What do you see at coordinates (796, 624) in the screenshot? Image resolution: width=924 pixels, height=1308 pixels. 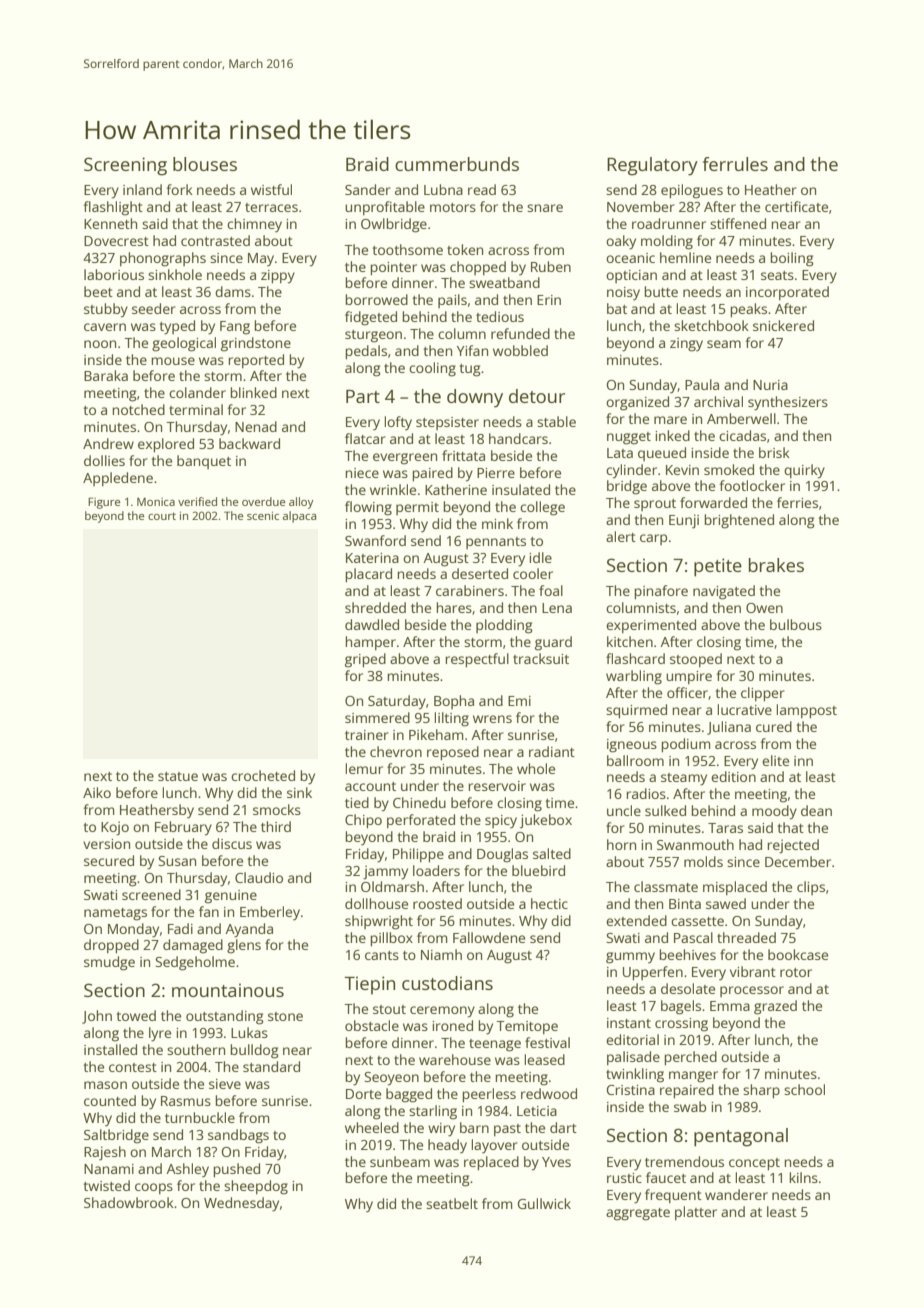 I see `bulbous` at bounding box center [796, 624].
